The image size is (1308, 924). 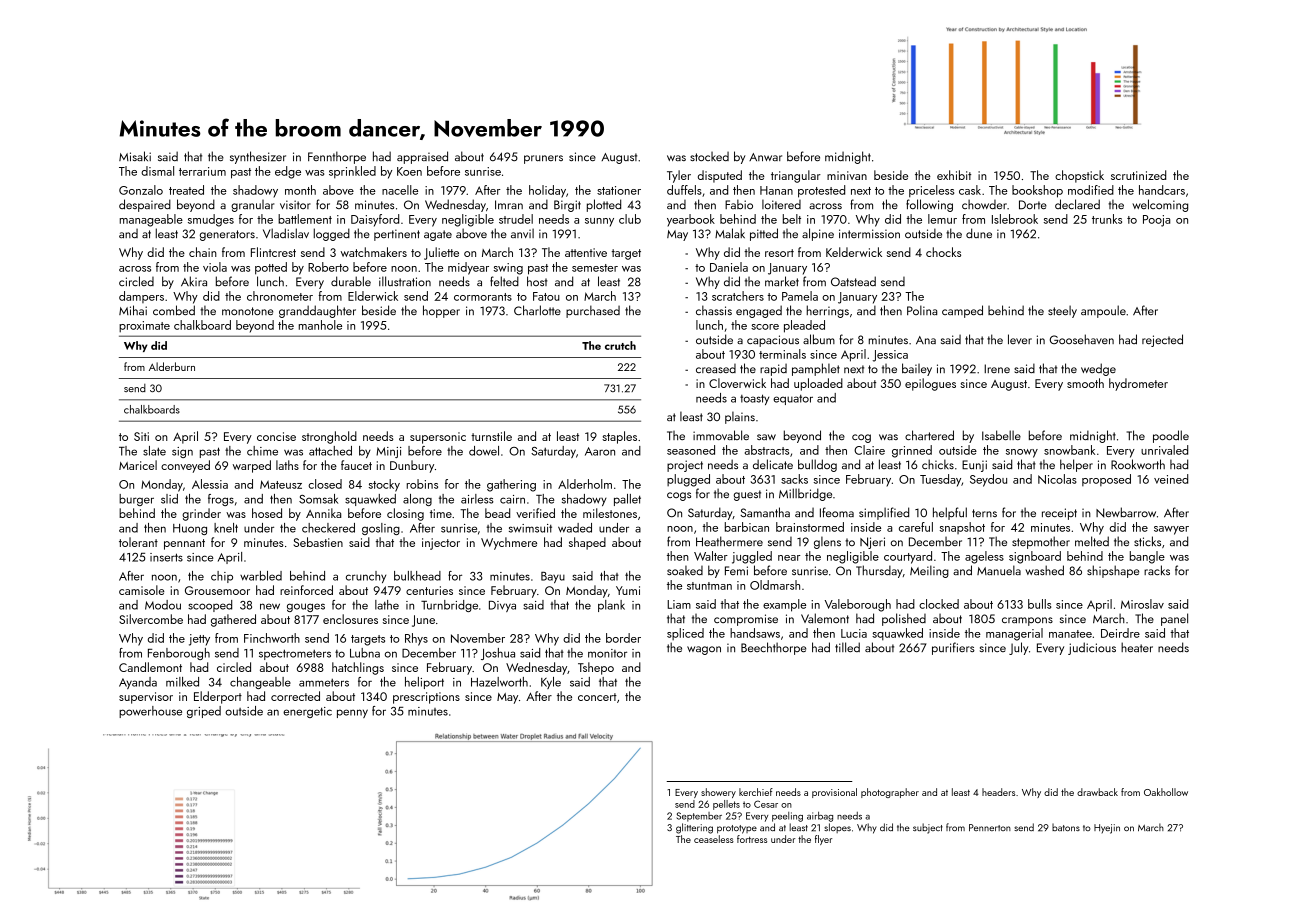 I want to click on chassis, so click(x=714, y=310).
